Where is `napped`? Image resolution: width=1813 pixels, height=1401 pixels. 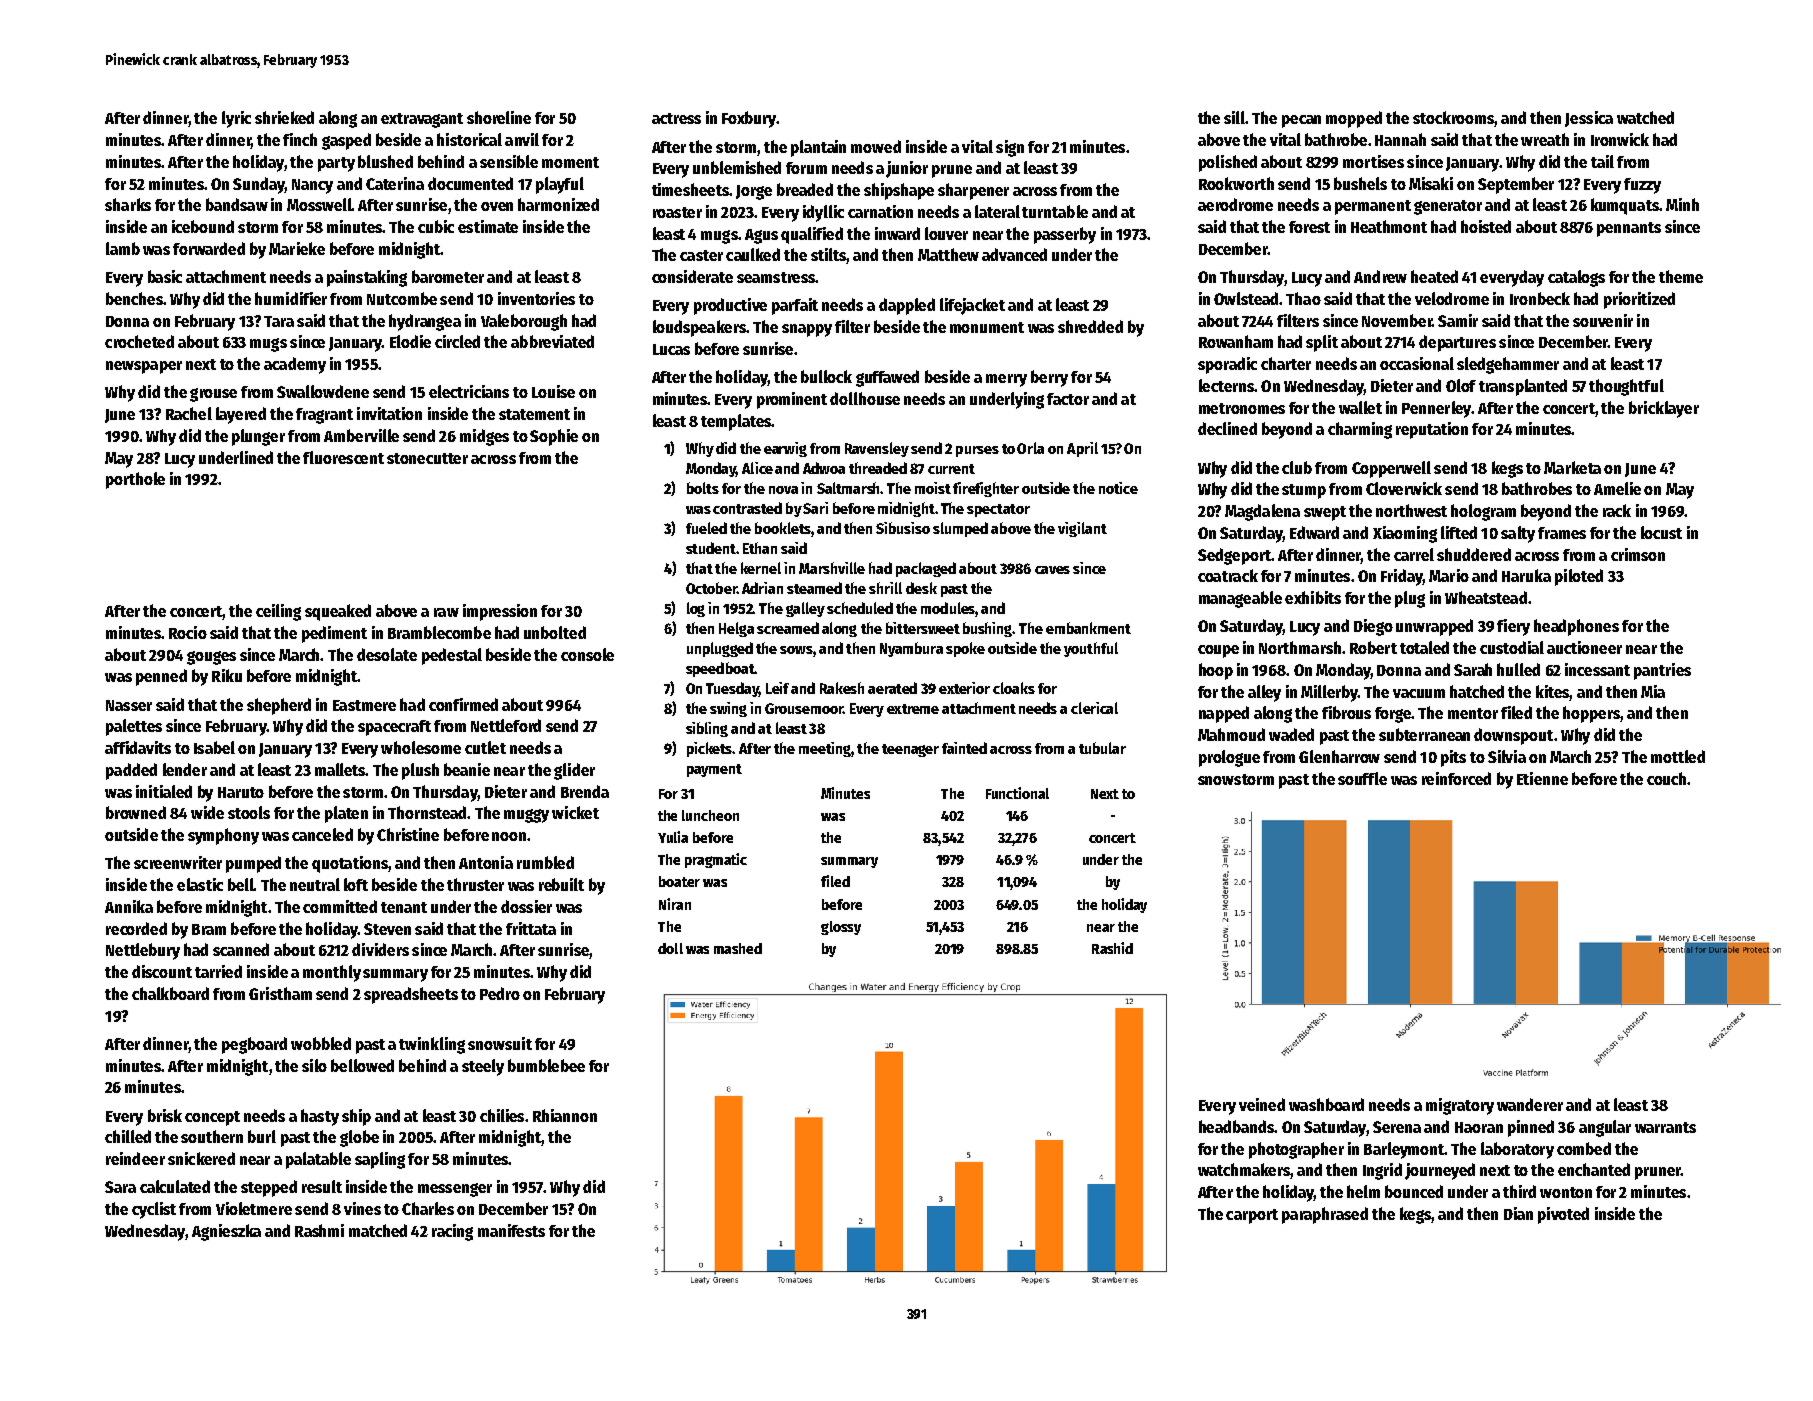 napped is located at coordinates (1224, 714).
